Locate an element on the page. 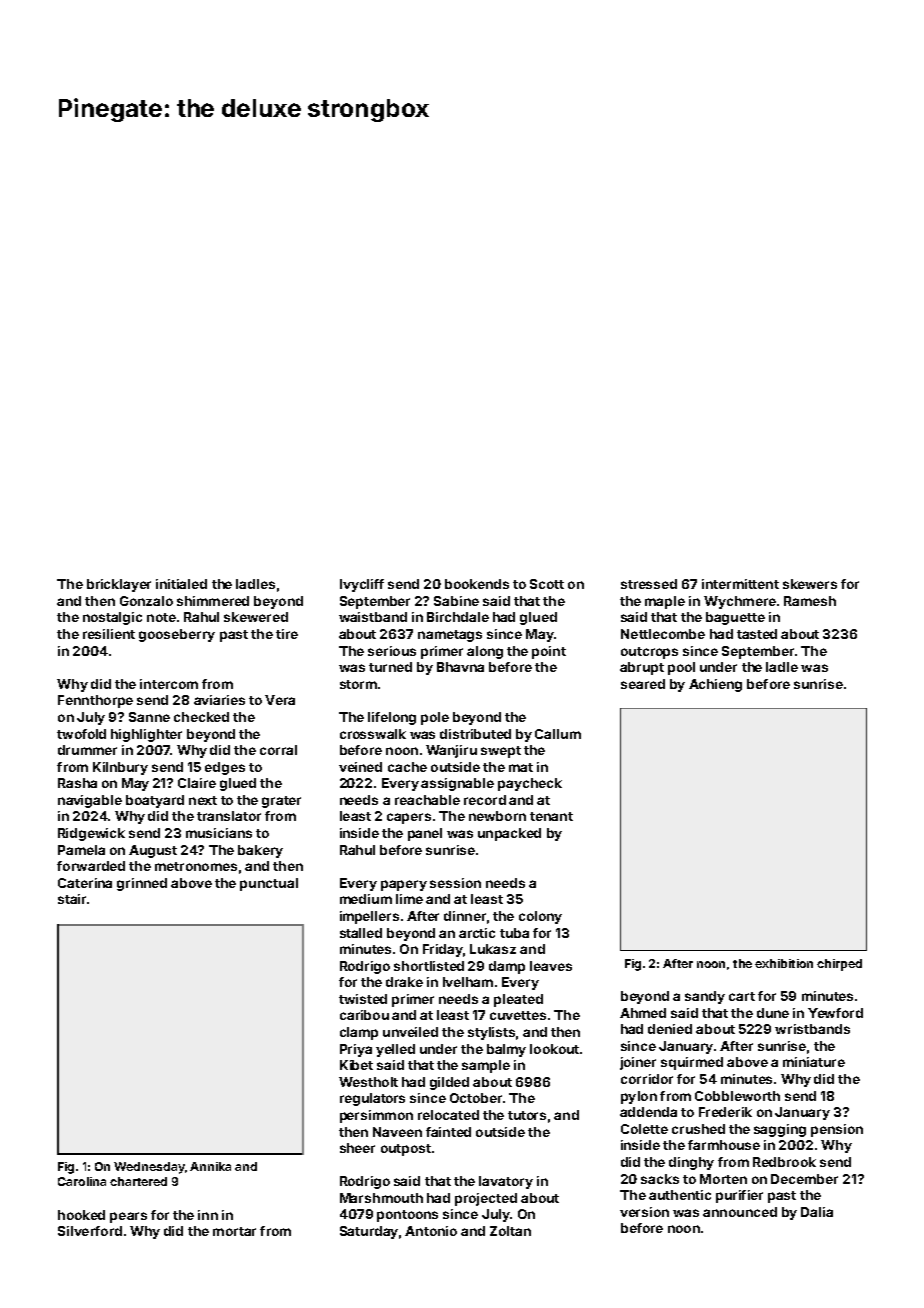  Yewford is located at coordinates (835, 1013).
